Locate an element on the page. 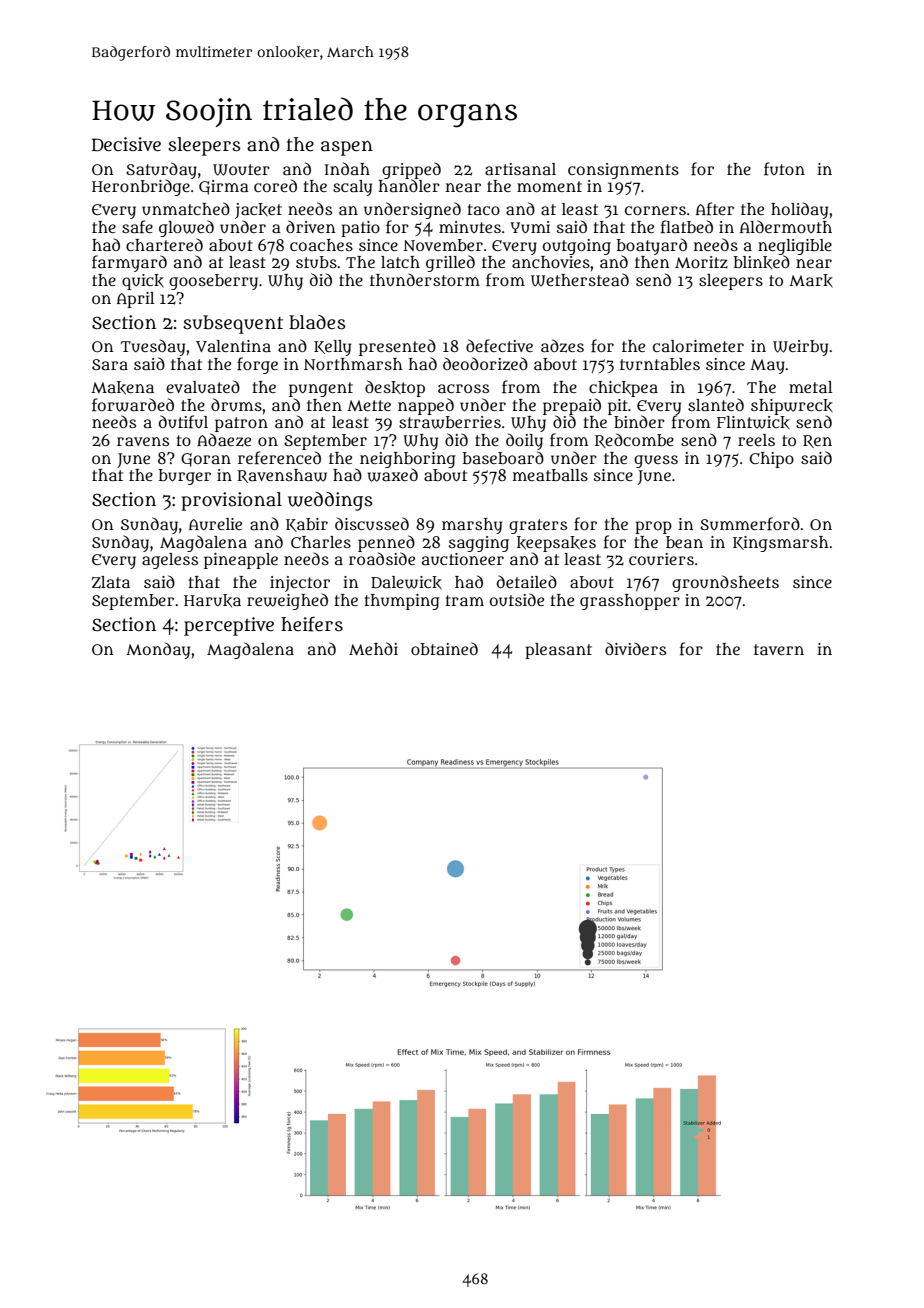 The width and height of the image is (924, 1308). referenced is located at coordinates (279, 458).
